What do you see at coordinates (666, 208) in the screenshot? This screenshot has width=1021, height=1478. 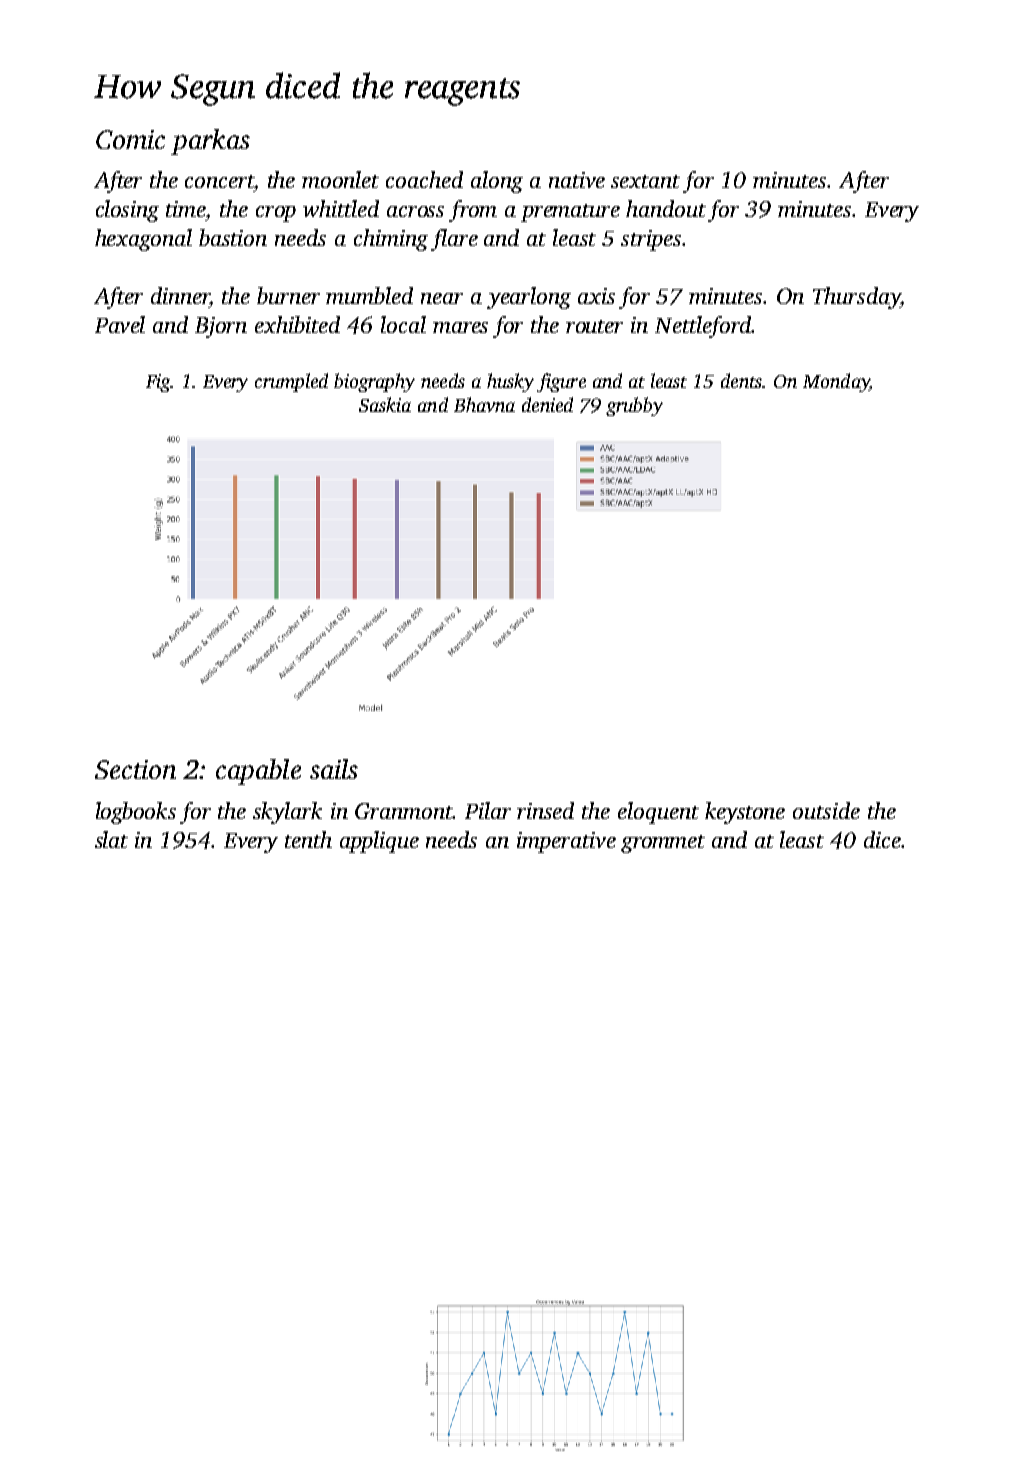 I see `handout` at bounding box center [666, 208].
